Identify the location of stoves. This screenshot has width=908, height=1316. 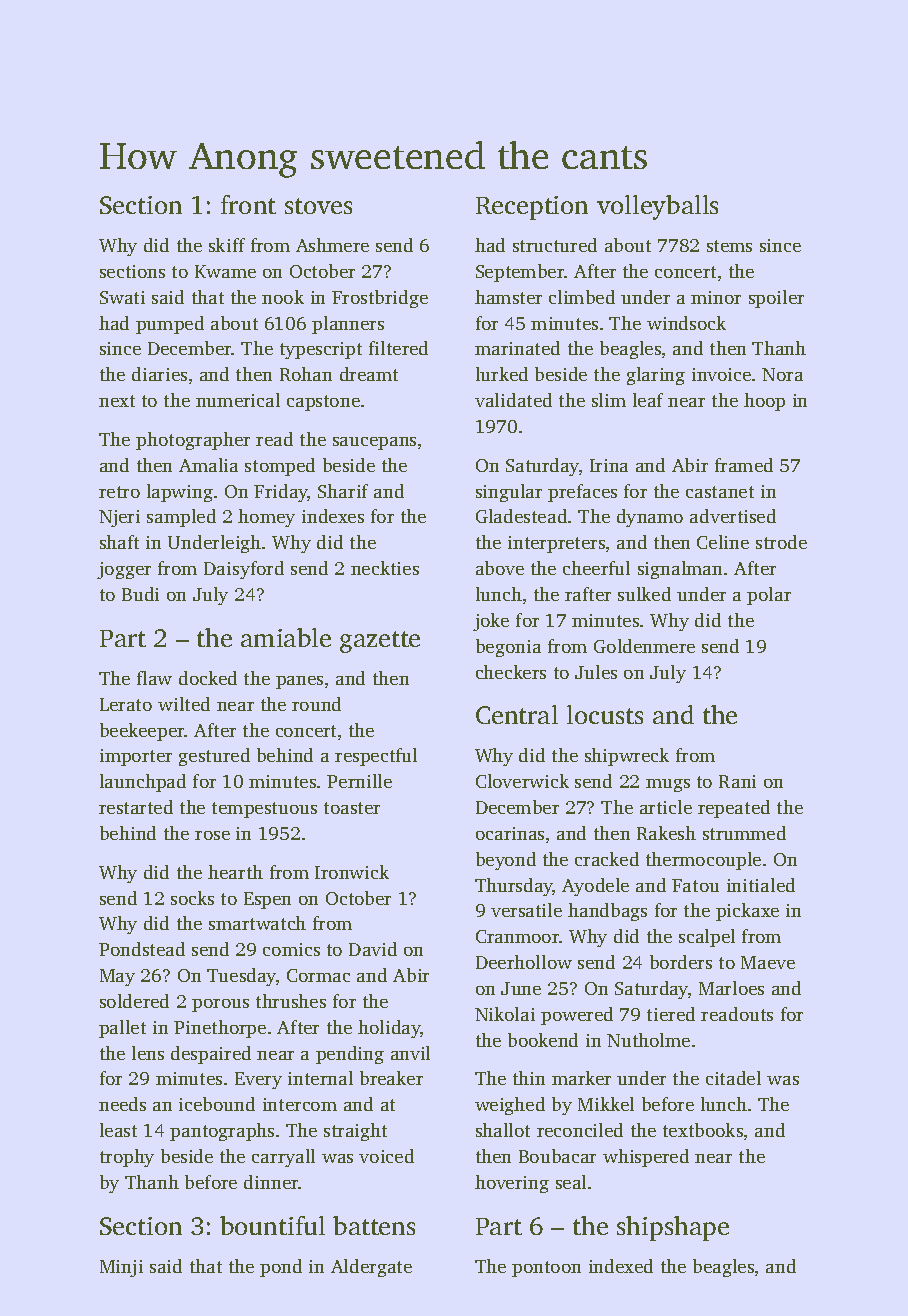
(318, 206).
